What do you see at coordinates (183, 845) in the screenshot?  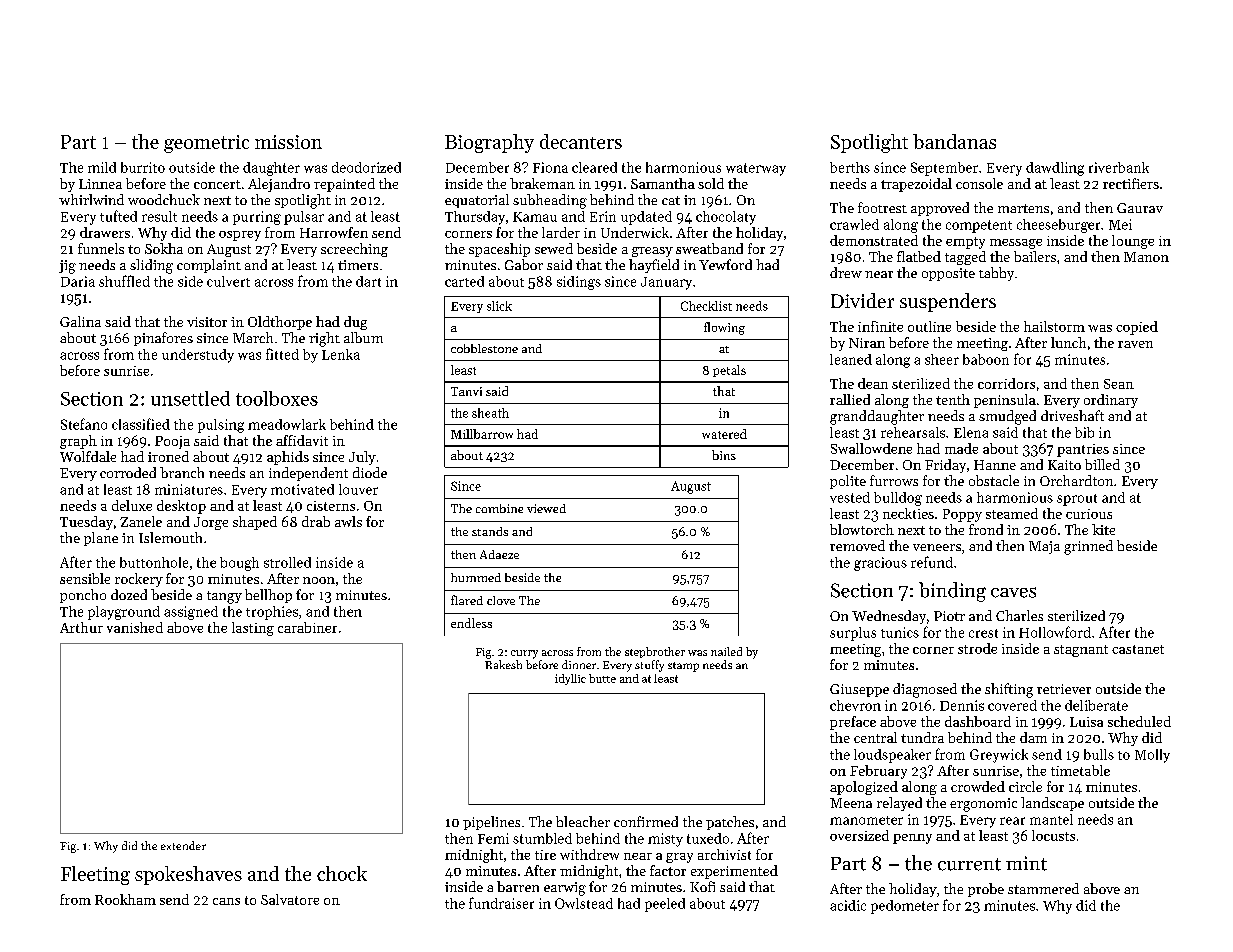 I see `extender` at bounding box center [183, 845].
